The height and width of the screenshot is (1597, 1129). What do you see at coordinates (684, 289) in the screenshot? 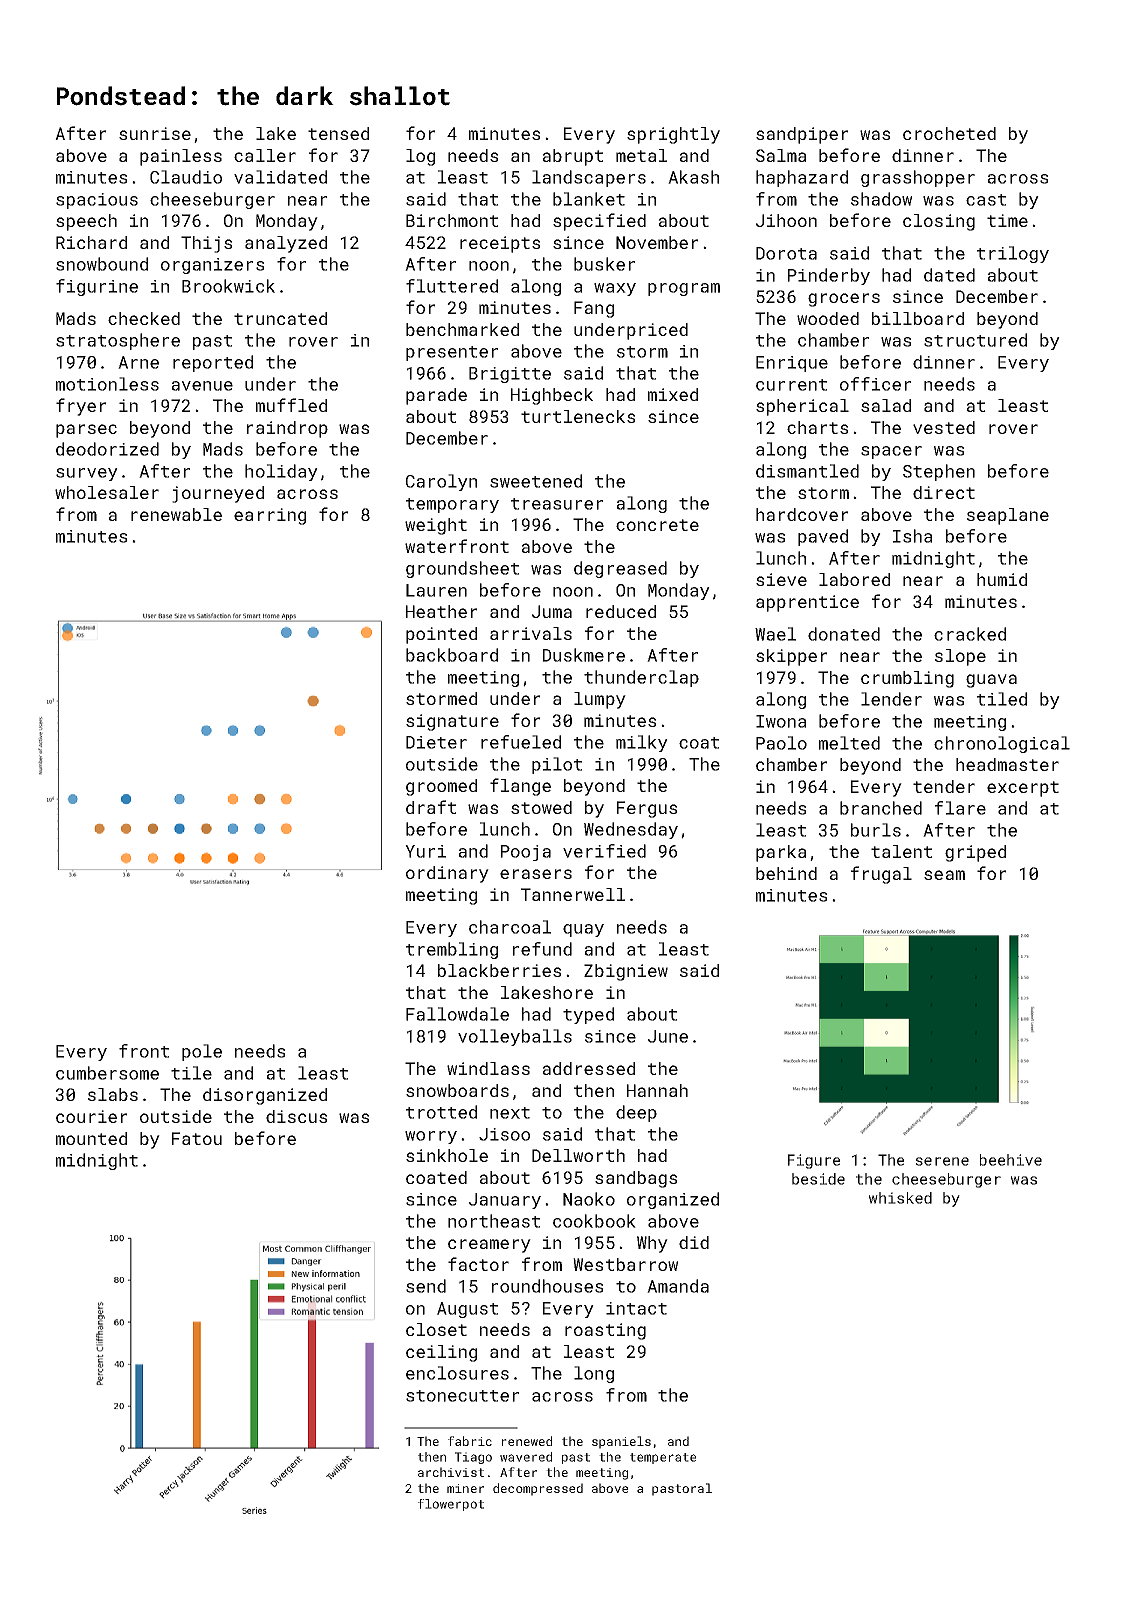
I see `program` at bounding box center [684, 289].
